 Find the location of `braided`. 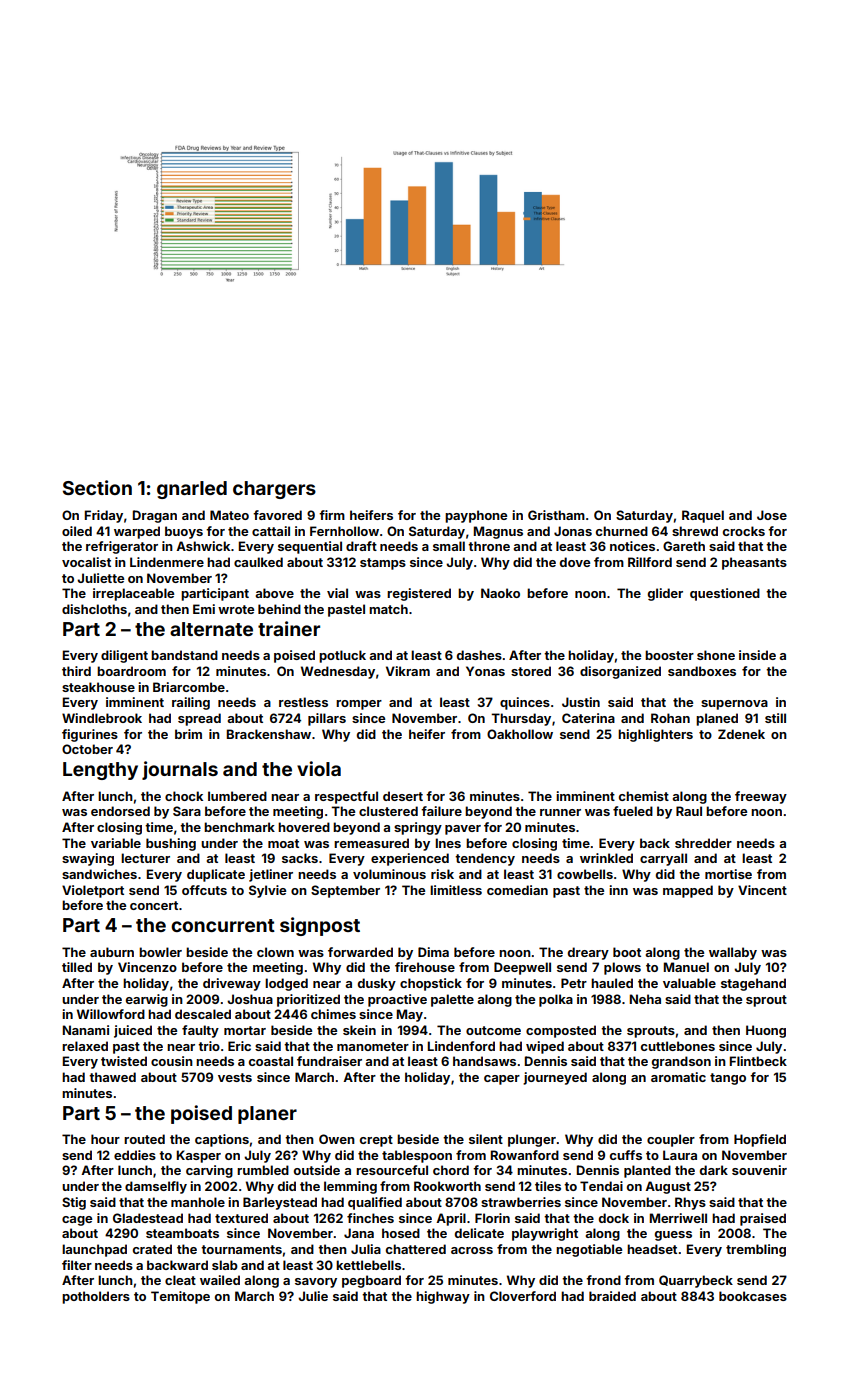

braided is located at coordinates (612, 1296).
